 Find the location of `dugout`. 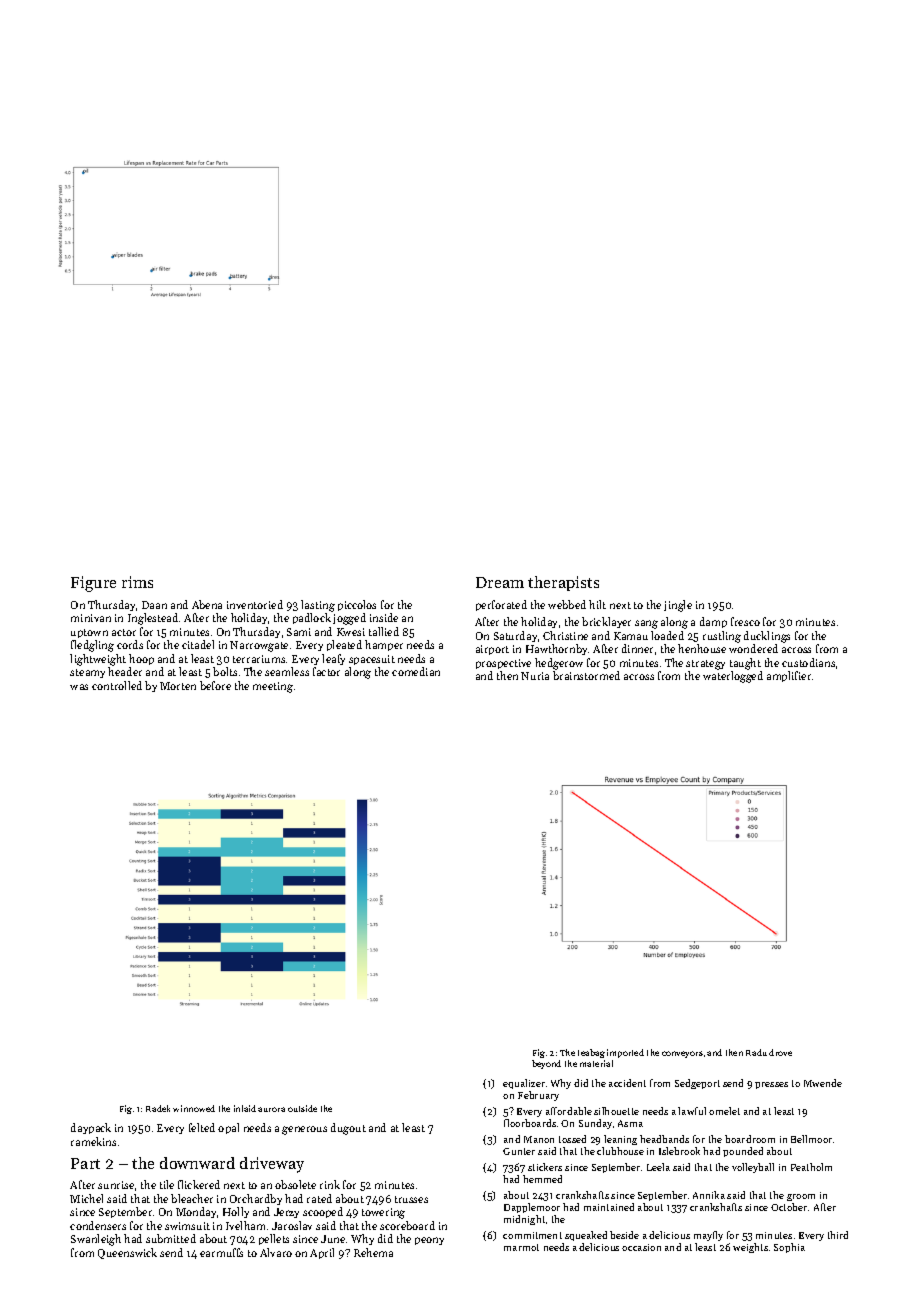

dugout is located at coordinates (348, 1129).
